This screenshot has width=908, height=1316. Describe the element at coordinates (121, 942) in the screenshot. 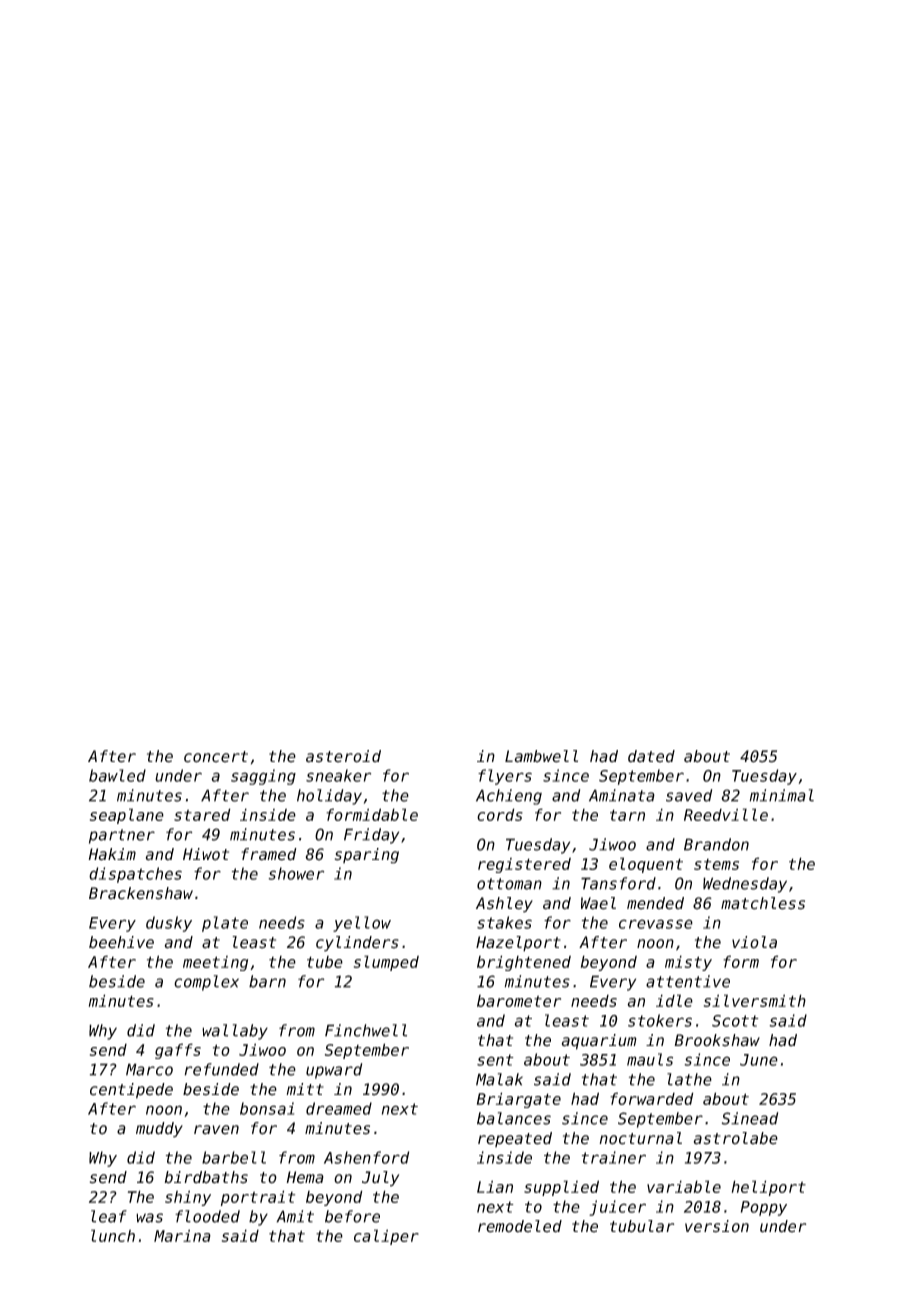

I see `beehive` at that location.
